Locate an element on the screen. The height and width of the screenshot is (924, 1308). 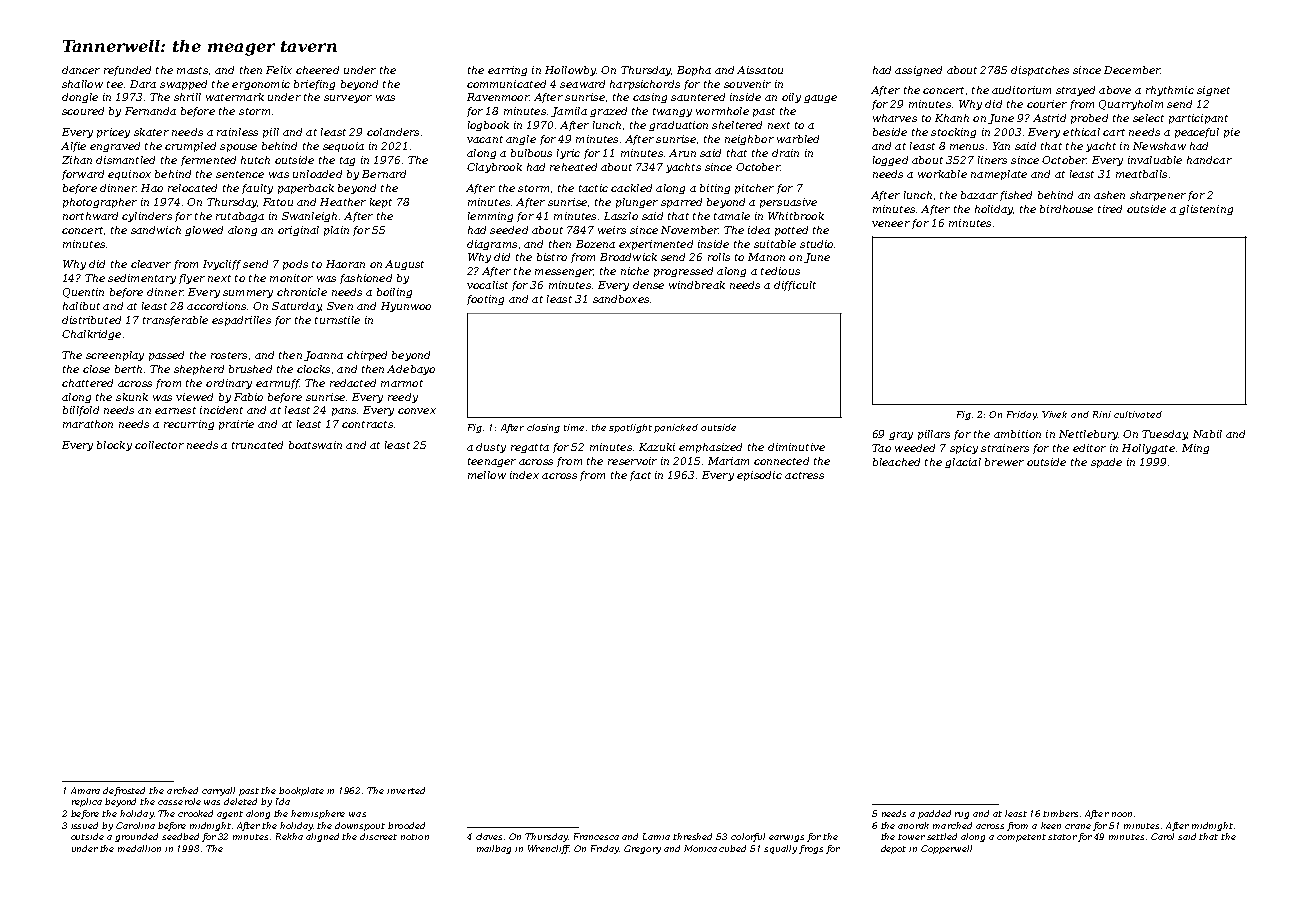
participant is located at coordinates (1198, 119).
